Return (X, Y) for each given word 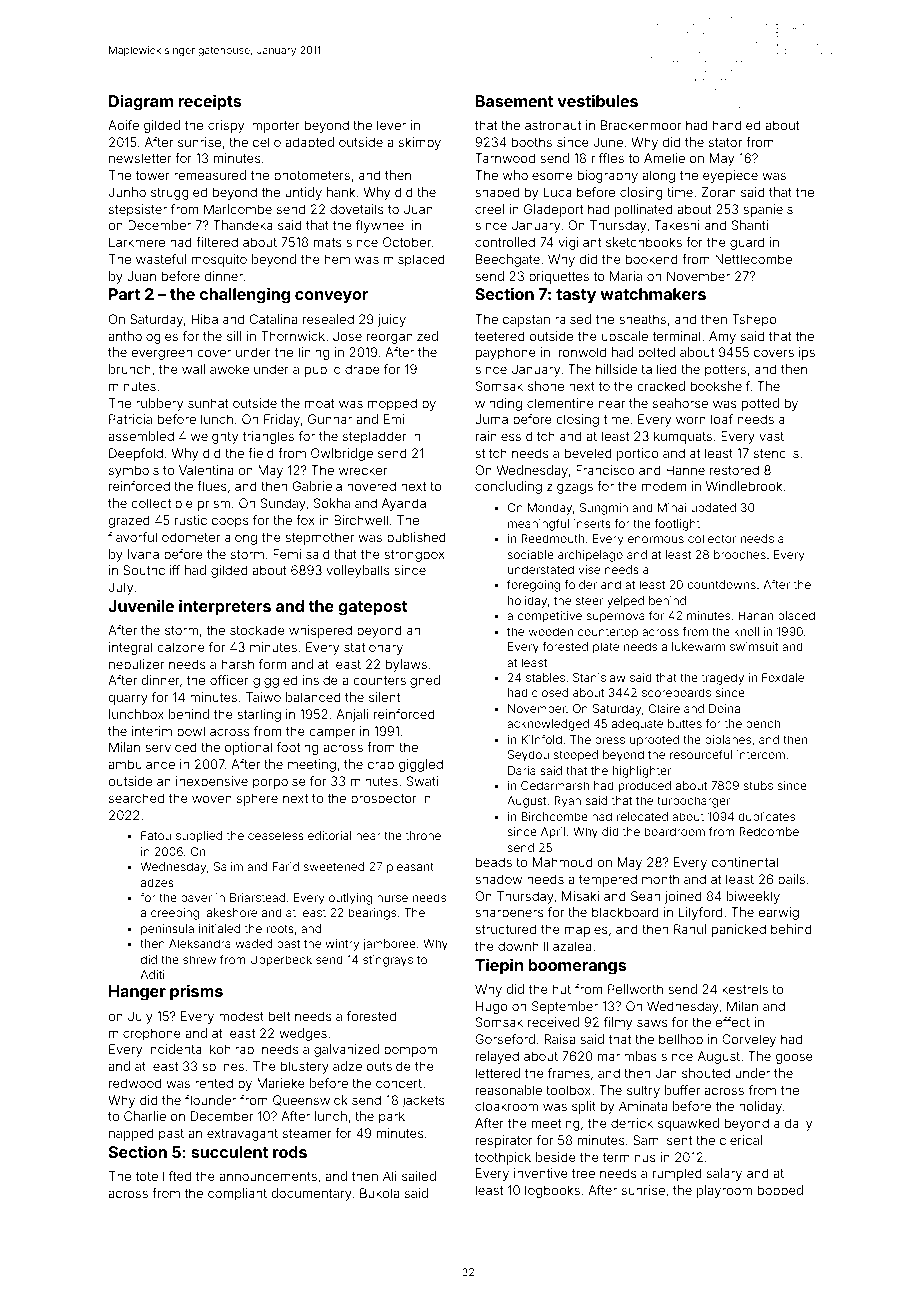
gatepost (373, 608)
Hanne (685, 470)
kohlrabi (233, 1049)
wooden (551, 631)
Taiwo (263, 697)
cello (267, 142)
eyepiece (730, 176)
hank (341, 192)
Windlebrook (744, 486)
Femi (287, 554)
